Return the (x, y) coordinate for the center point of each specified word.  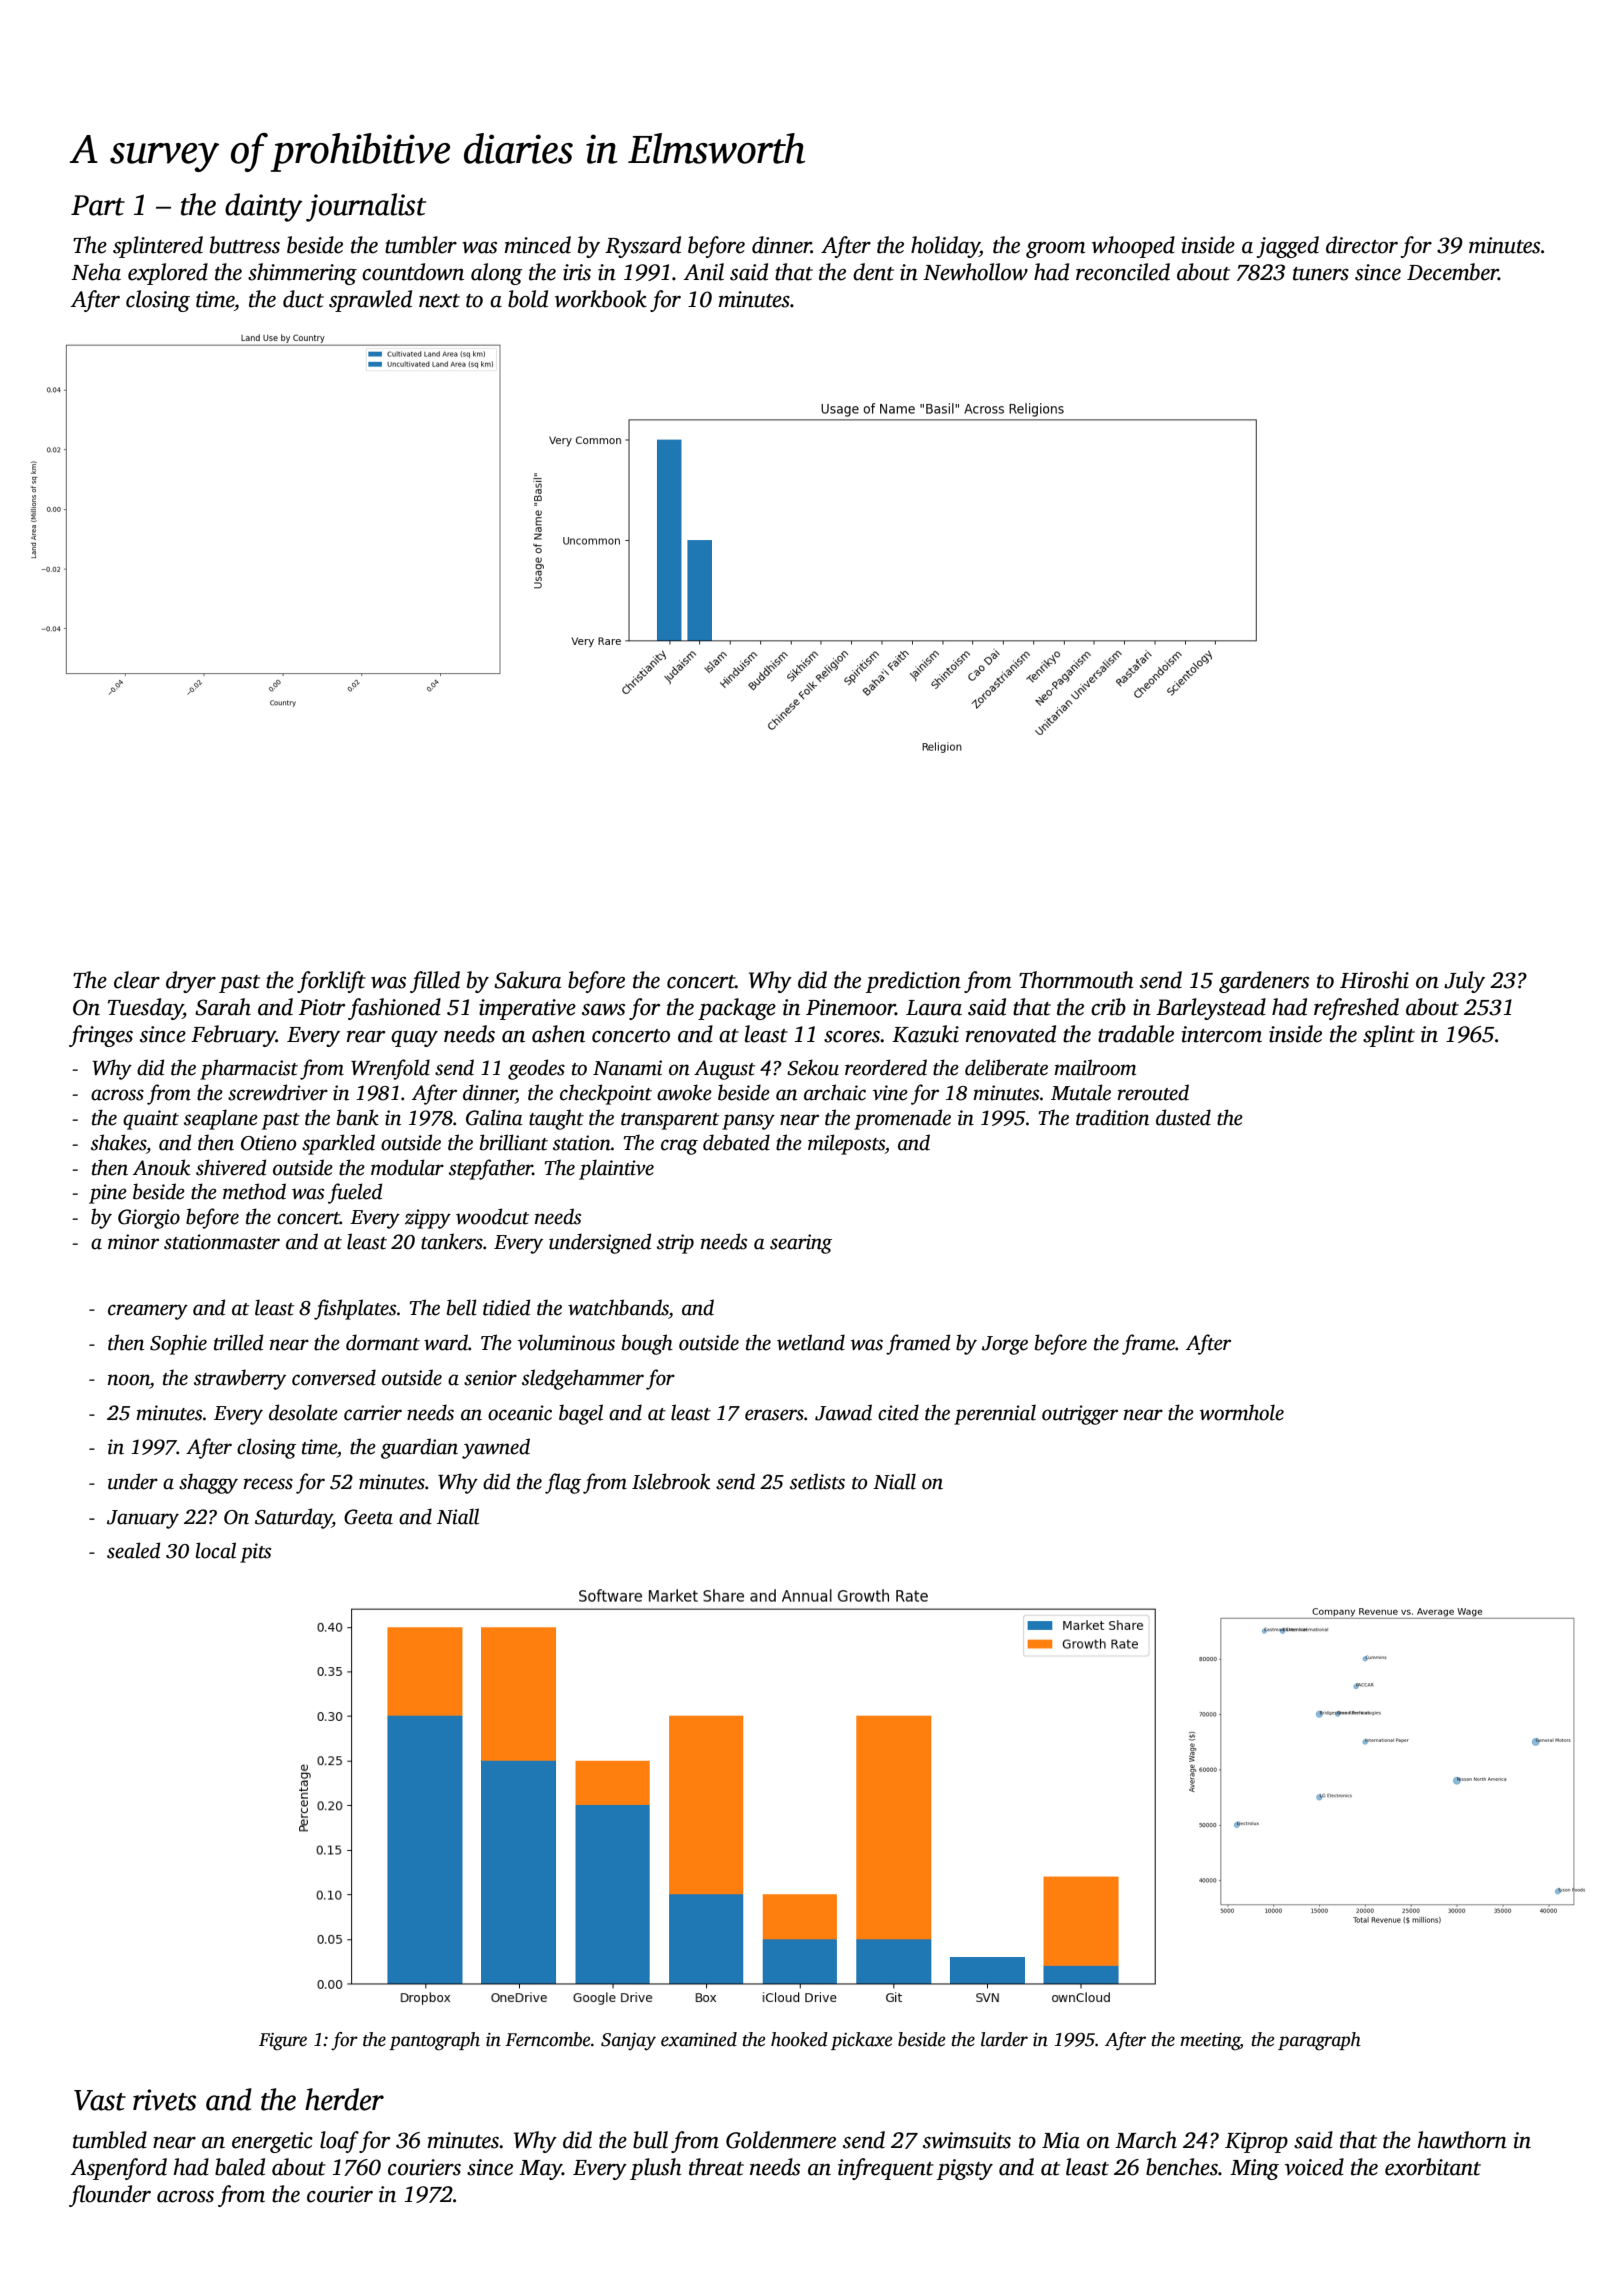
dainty (264, 207)
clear (137, 980)
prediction (913, 982)
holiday (945, 247)
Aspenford (118, 2169)
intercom (1221, 1034)
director (1362, 245)
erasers (774, 1415)
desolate (303, 1412)
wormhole (1242, 1412)
